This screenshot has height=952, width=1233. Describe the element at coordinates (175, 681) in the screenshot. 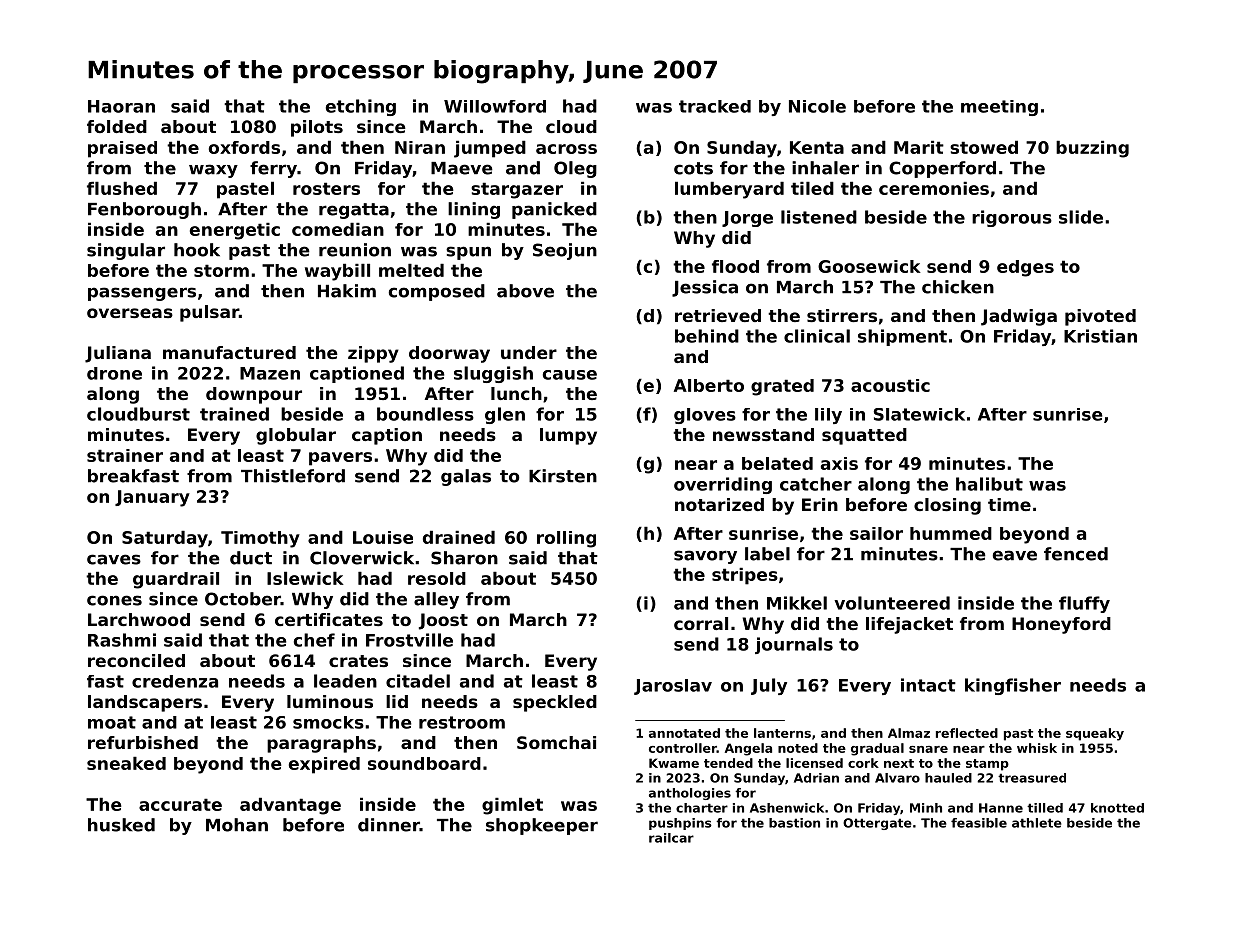

I see `credenza` at that location.
